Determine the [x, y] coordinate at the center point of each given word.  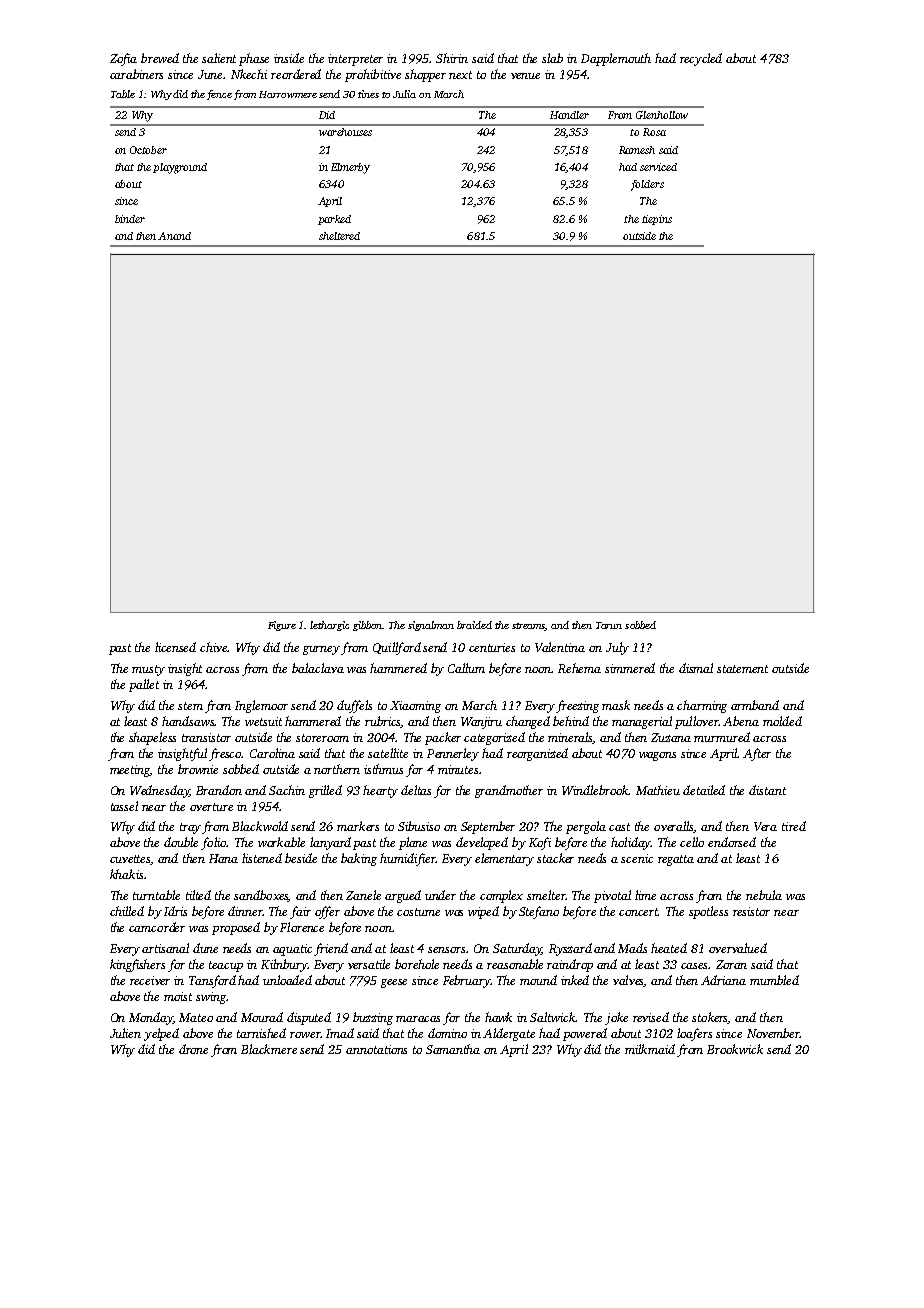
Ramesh [637, 150]
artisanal [165, 948]
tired [794, 826]
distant [767, 790]
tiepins [657, 220]
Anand [174, 236]
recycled [701, 59]
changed [528, 722]
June [211, 74]
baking [359, 859]
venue [525, 76]
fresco [225, 754]
